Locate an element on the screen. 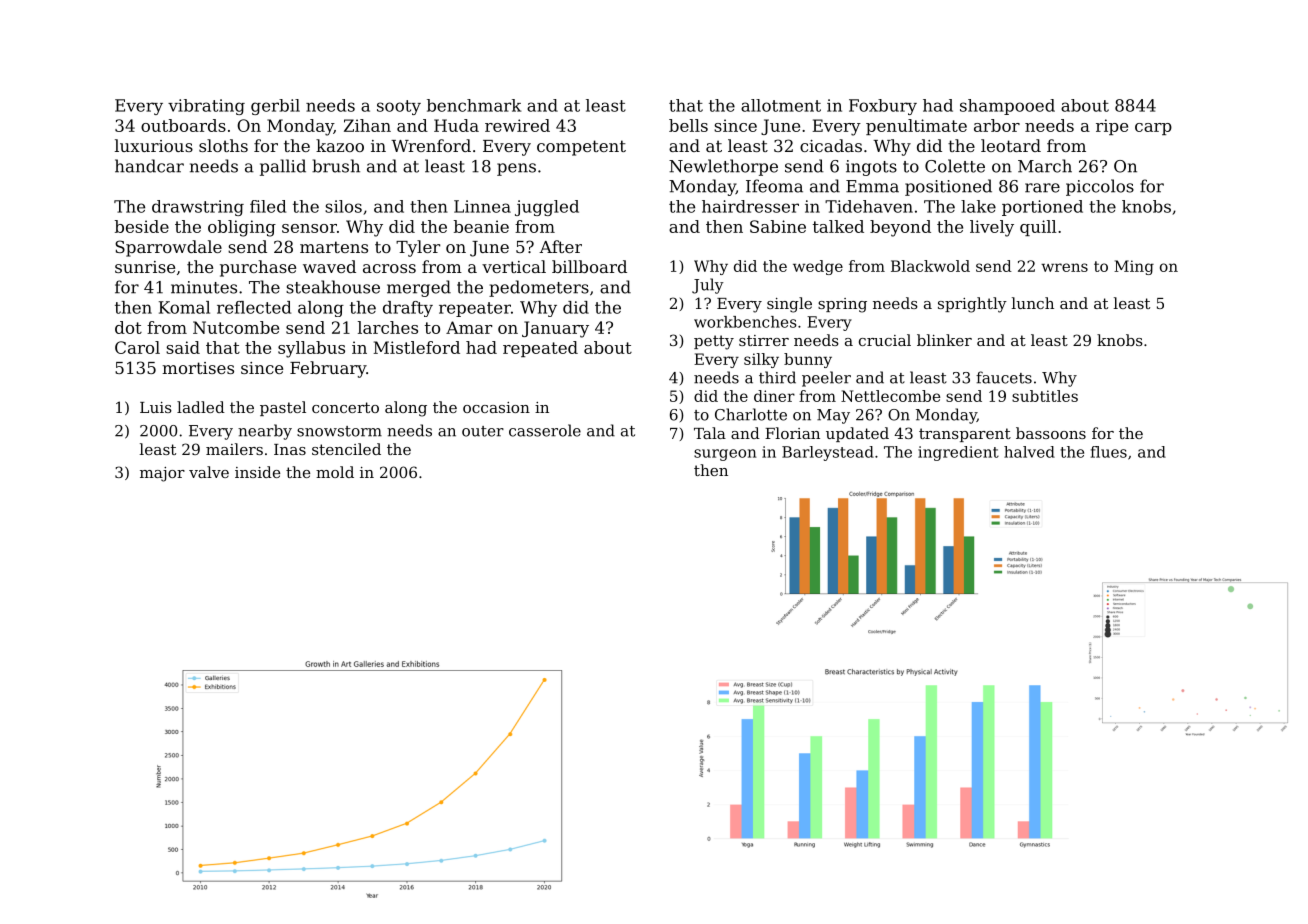 The width and height of the screenshot is (1308, 924). workbenches is located at coordinates (745, 322).
